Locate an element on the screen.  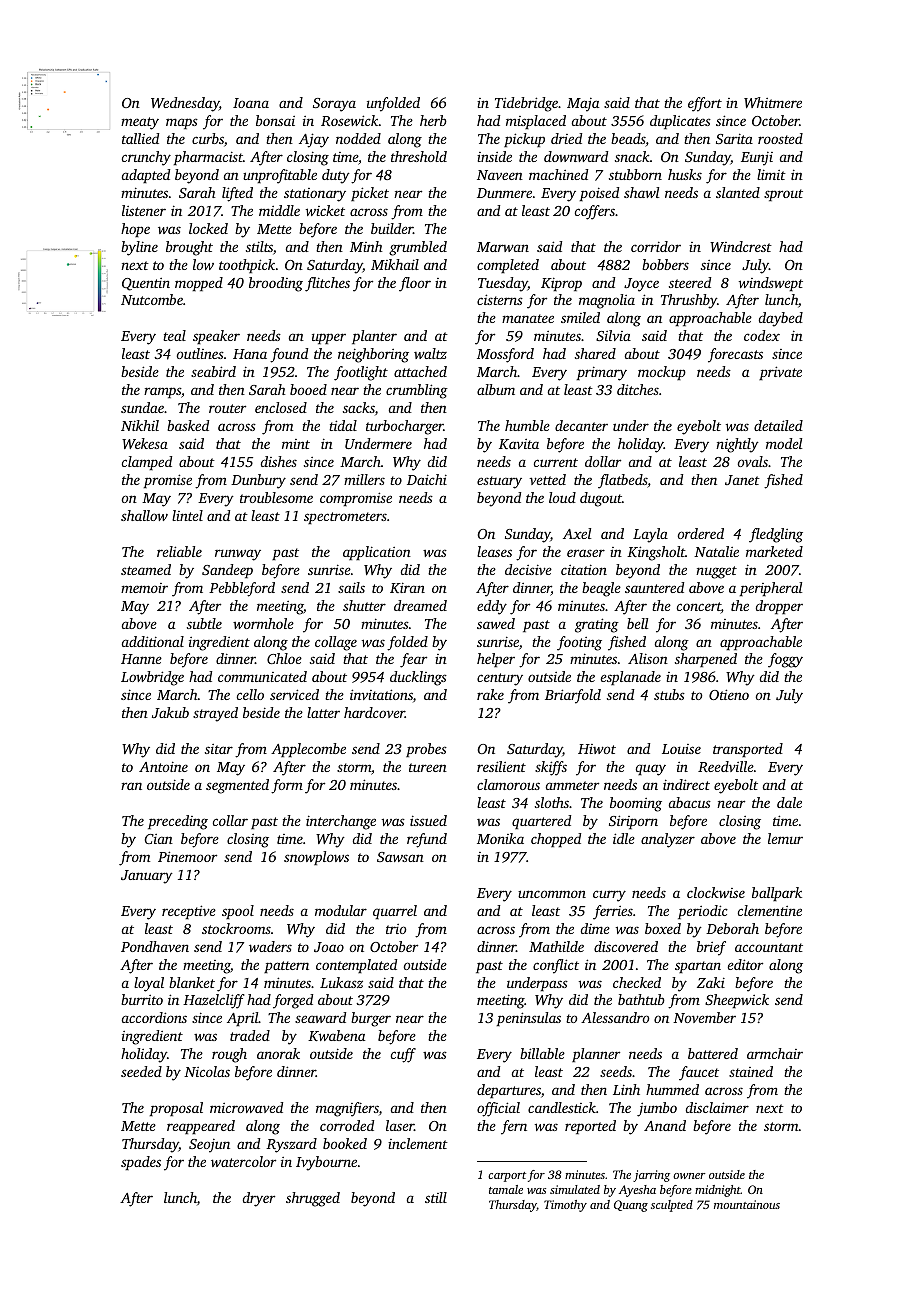
Soraya is located at coordinates (334, 105).
